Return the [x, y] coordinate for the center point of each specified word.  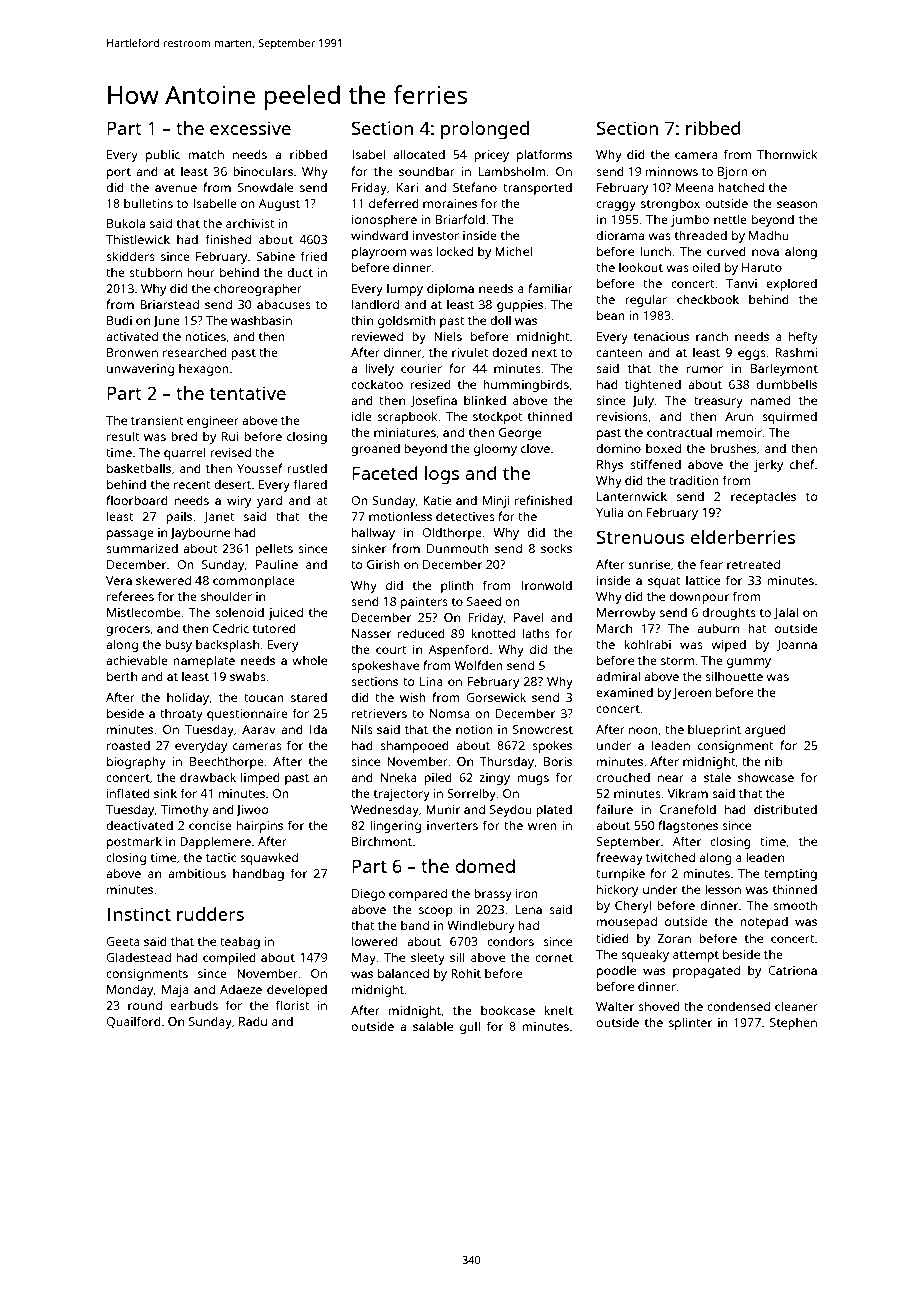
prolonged [485, 130]
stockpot [498, 417]
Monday [130, 991]
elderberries [743, 537]
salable [433, 1026]
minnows [672, 171]
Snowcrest [543, 729]
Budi [119, 320]
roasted [128, 745]
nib [774, 761]
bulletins [148, 203]
